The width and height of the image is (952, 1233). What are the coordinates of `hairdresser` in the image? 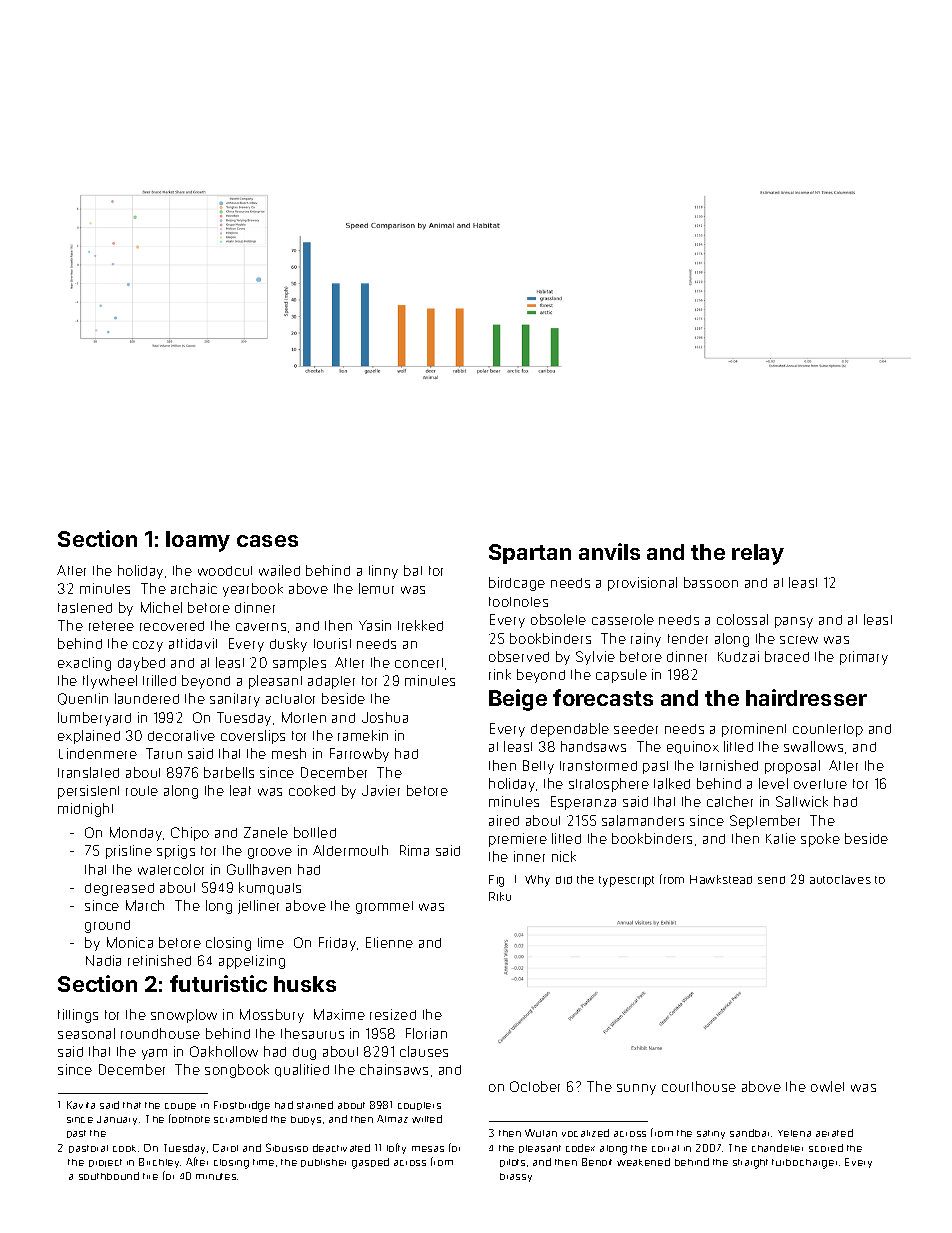 It's located at (806, 697).
